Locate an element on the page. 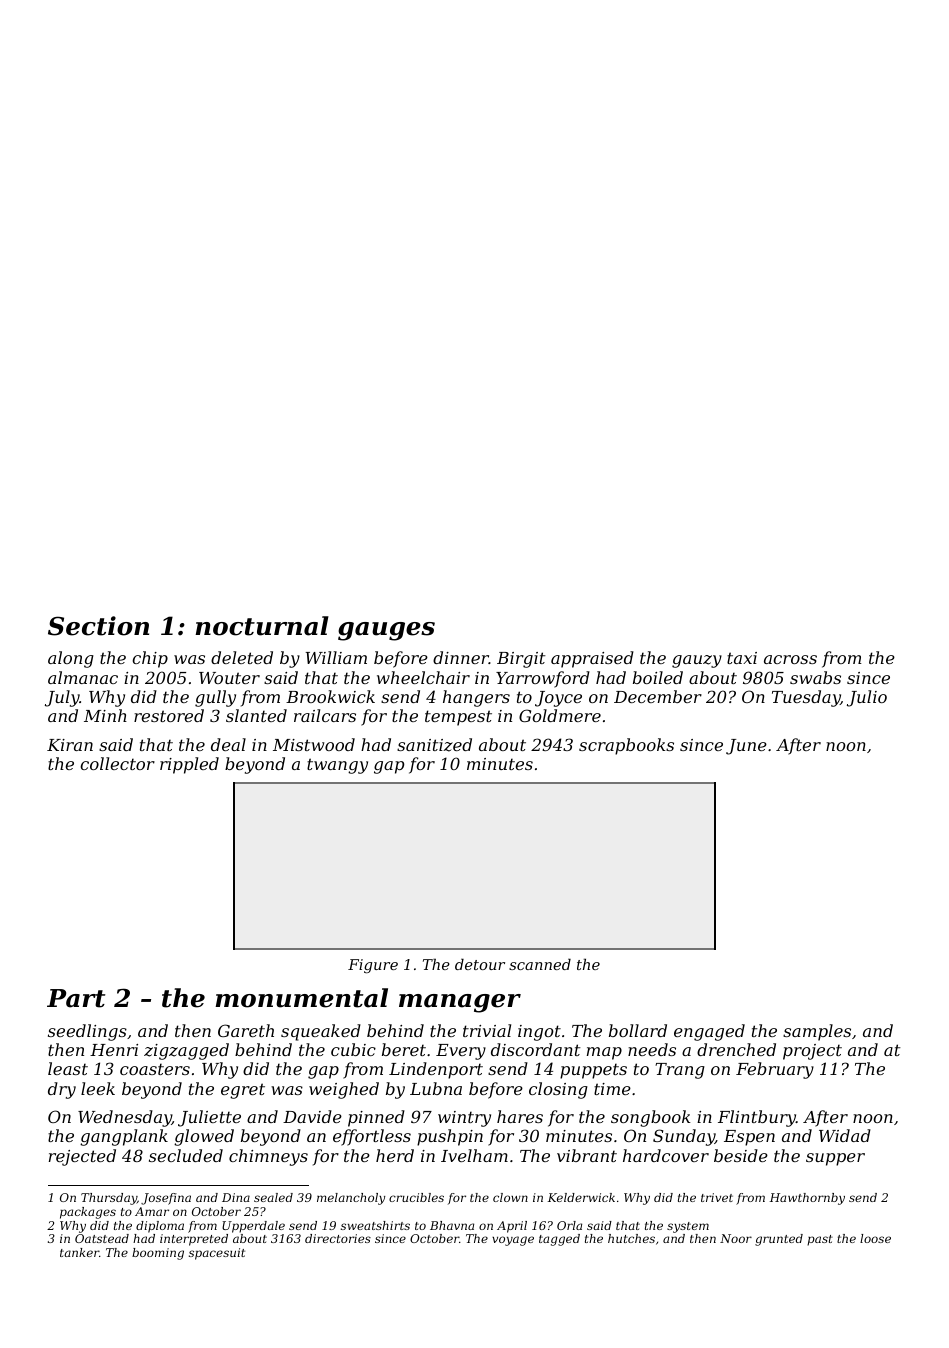 The width and height of the page is (949, 1348). scanned is located at coordinates (540, 964).
